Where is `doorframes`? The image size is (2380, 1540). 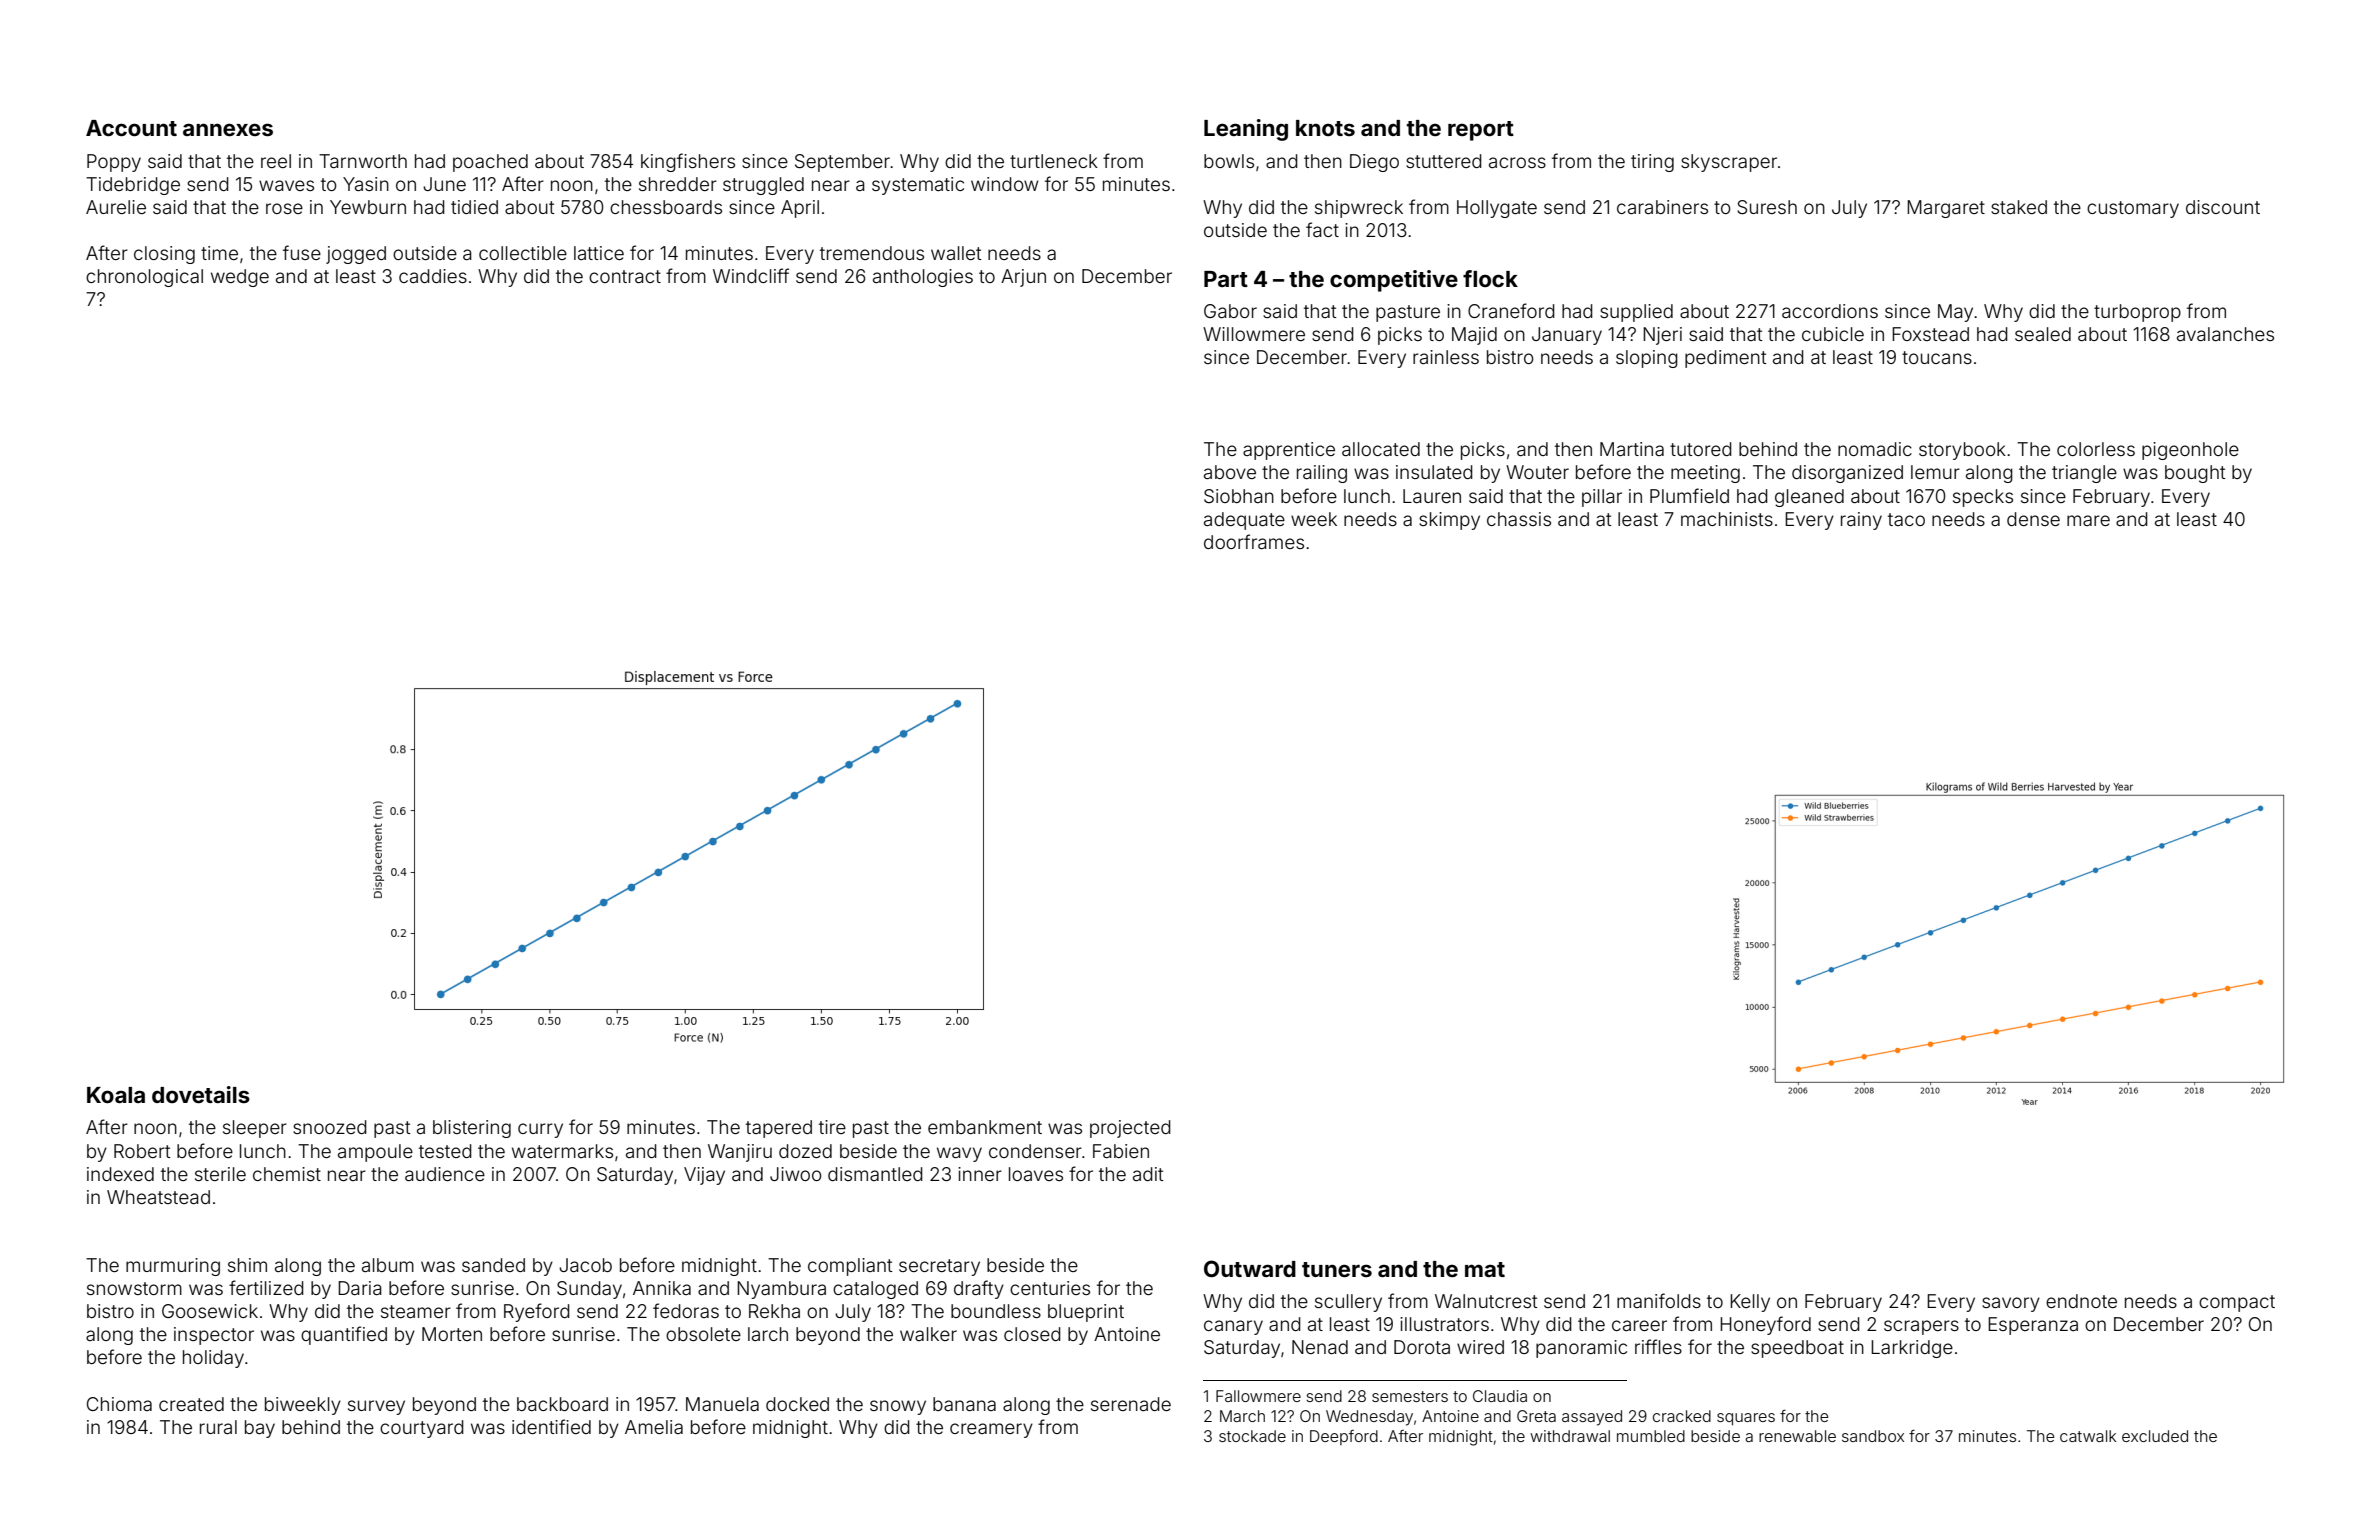 doorframes is located at coordinates (1254, 541).
